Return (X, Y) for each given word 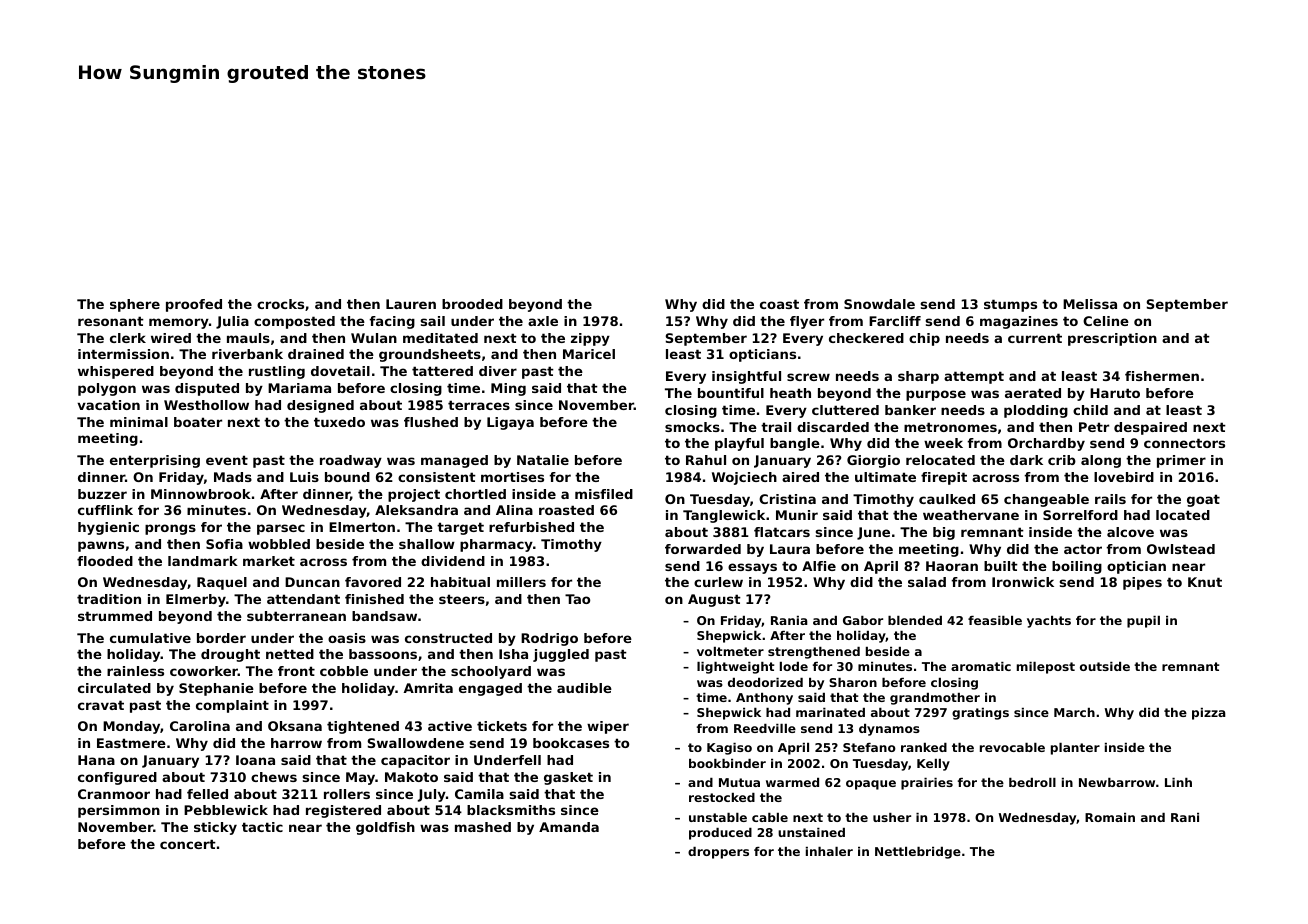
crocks (280, 304)
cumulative (150, 638)
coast (779, 304)
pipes (1142, 583)
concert (188, 844)
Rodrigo (549, 639)
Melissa (1090, 304)
